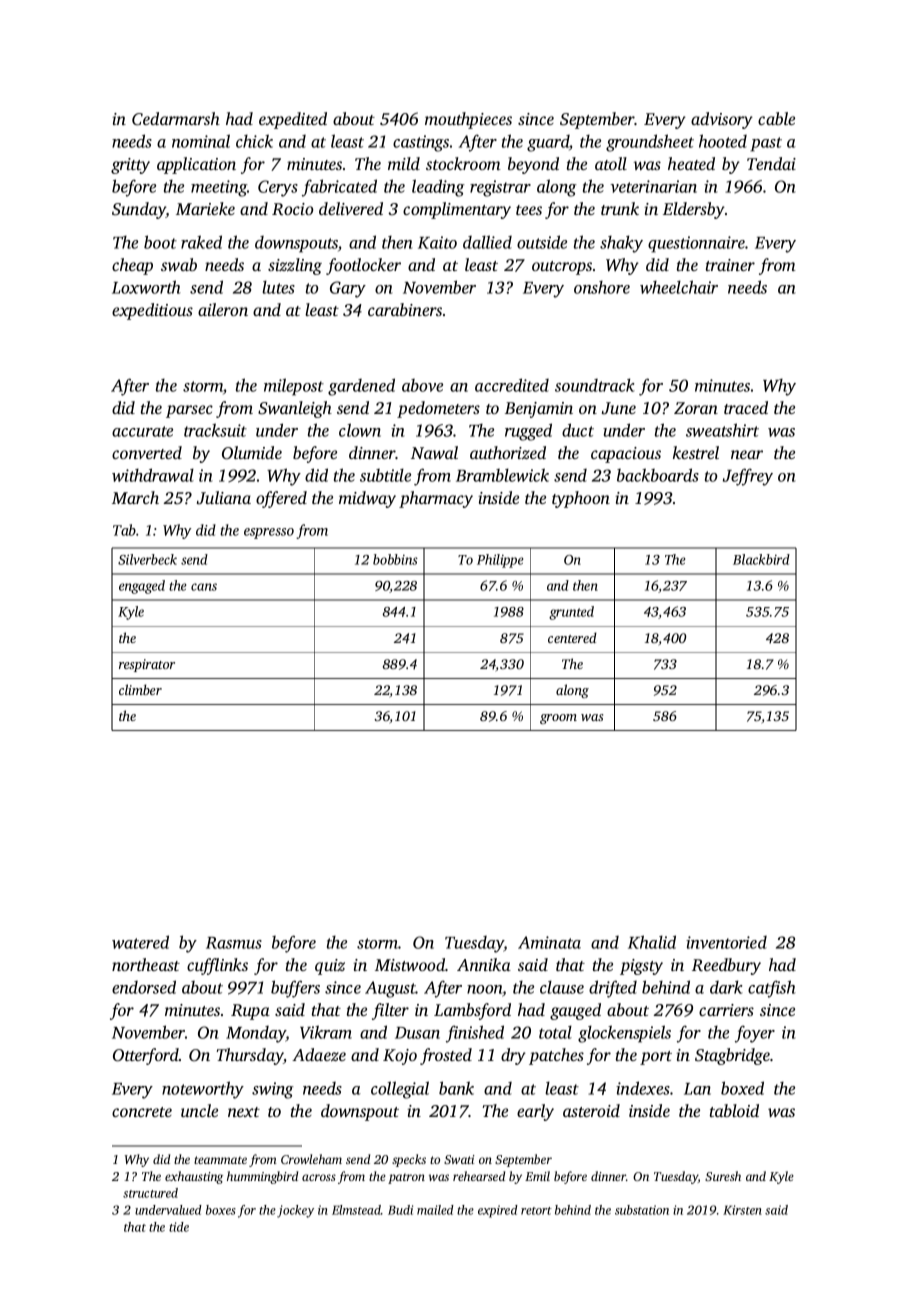  What do you see at coordinates (422, 385) in the document?
I see `above` at bounding box center [422, 385].
